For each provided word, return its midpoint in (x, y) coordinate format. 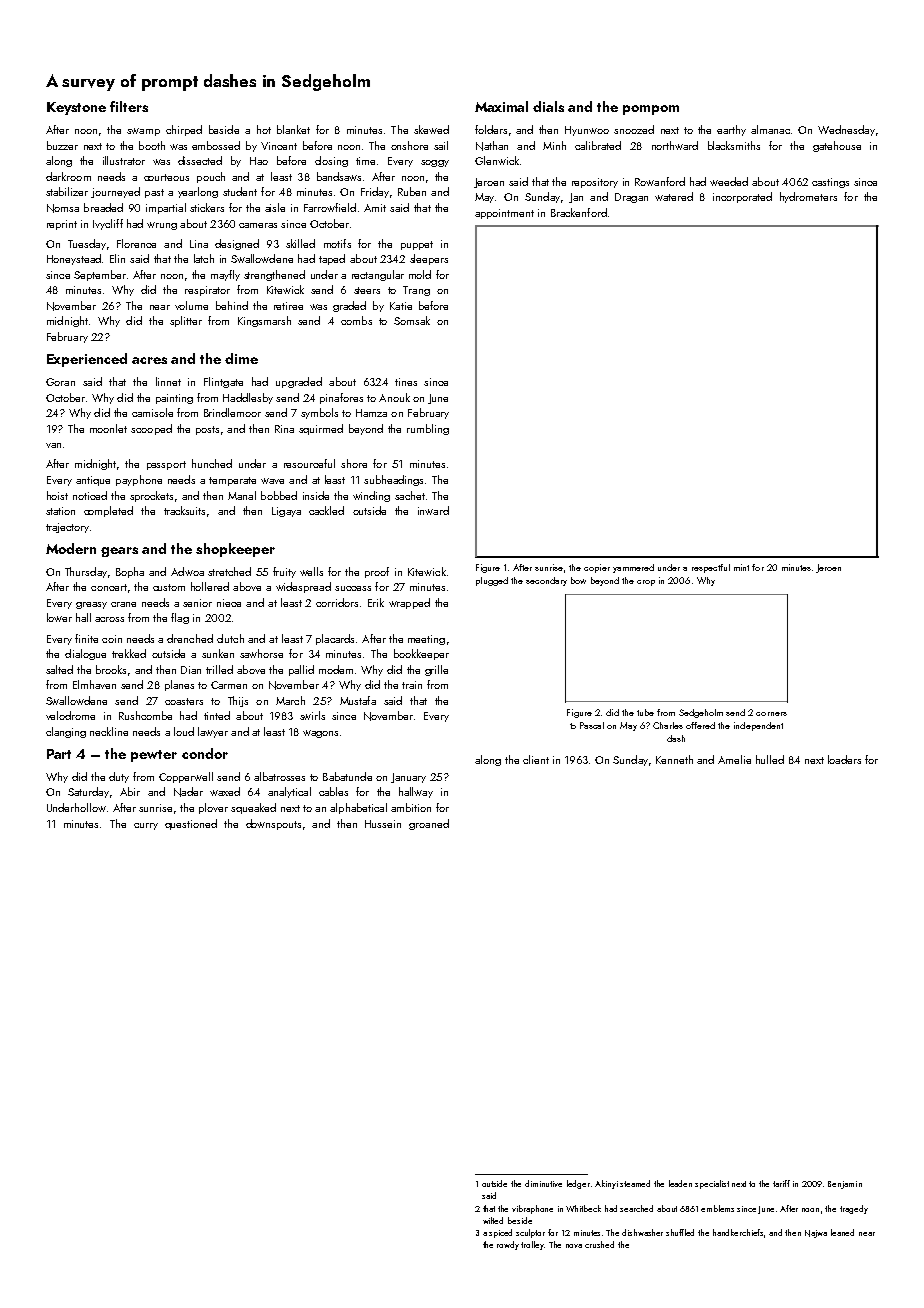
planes (179, 685)
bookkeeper (421, 654)
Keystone (76, 108)
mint (741, 567)
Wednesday (846, 130)
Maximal (501, 106)
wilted (493, 1220)
